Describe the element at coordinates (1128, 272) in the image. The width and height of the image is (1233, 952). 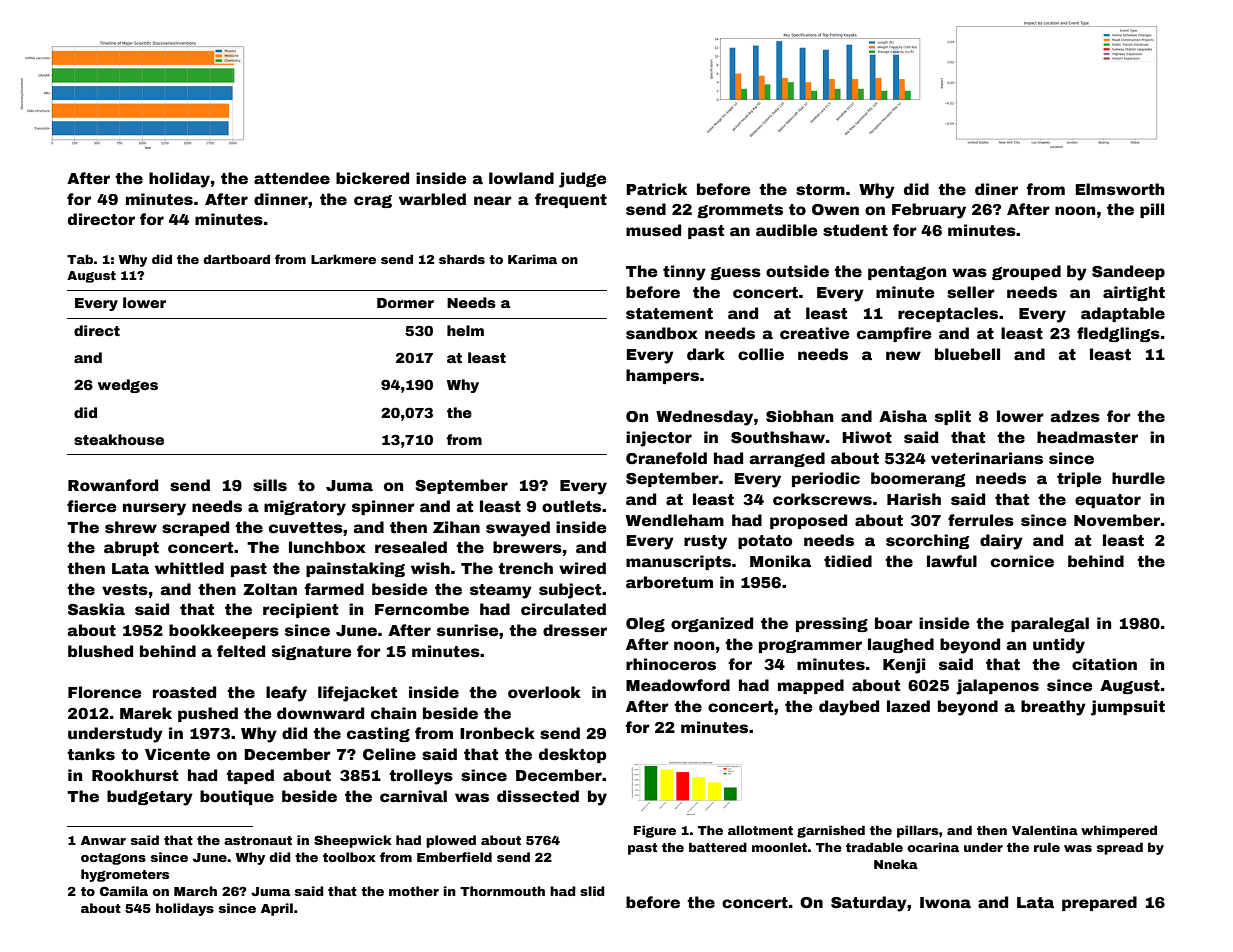
I see `Sandeep` at that location.
